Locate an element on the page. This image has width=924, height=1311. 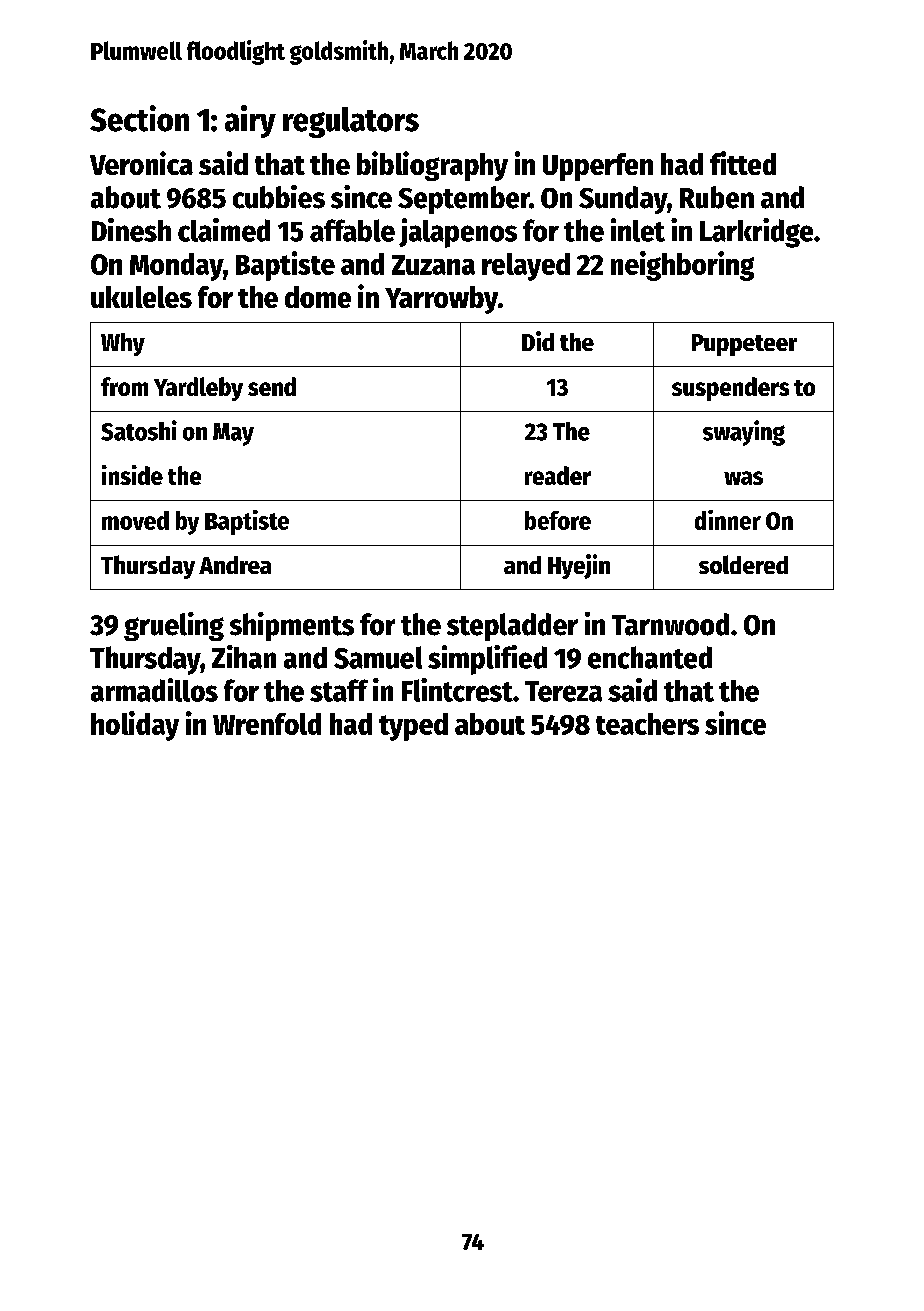
moved is located at coordinates (135, 520).
